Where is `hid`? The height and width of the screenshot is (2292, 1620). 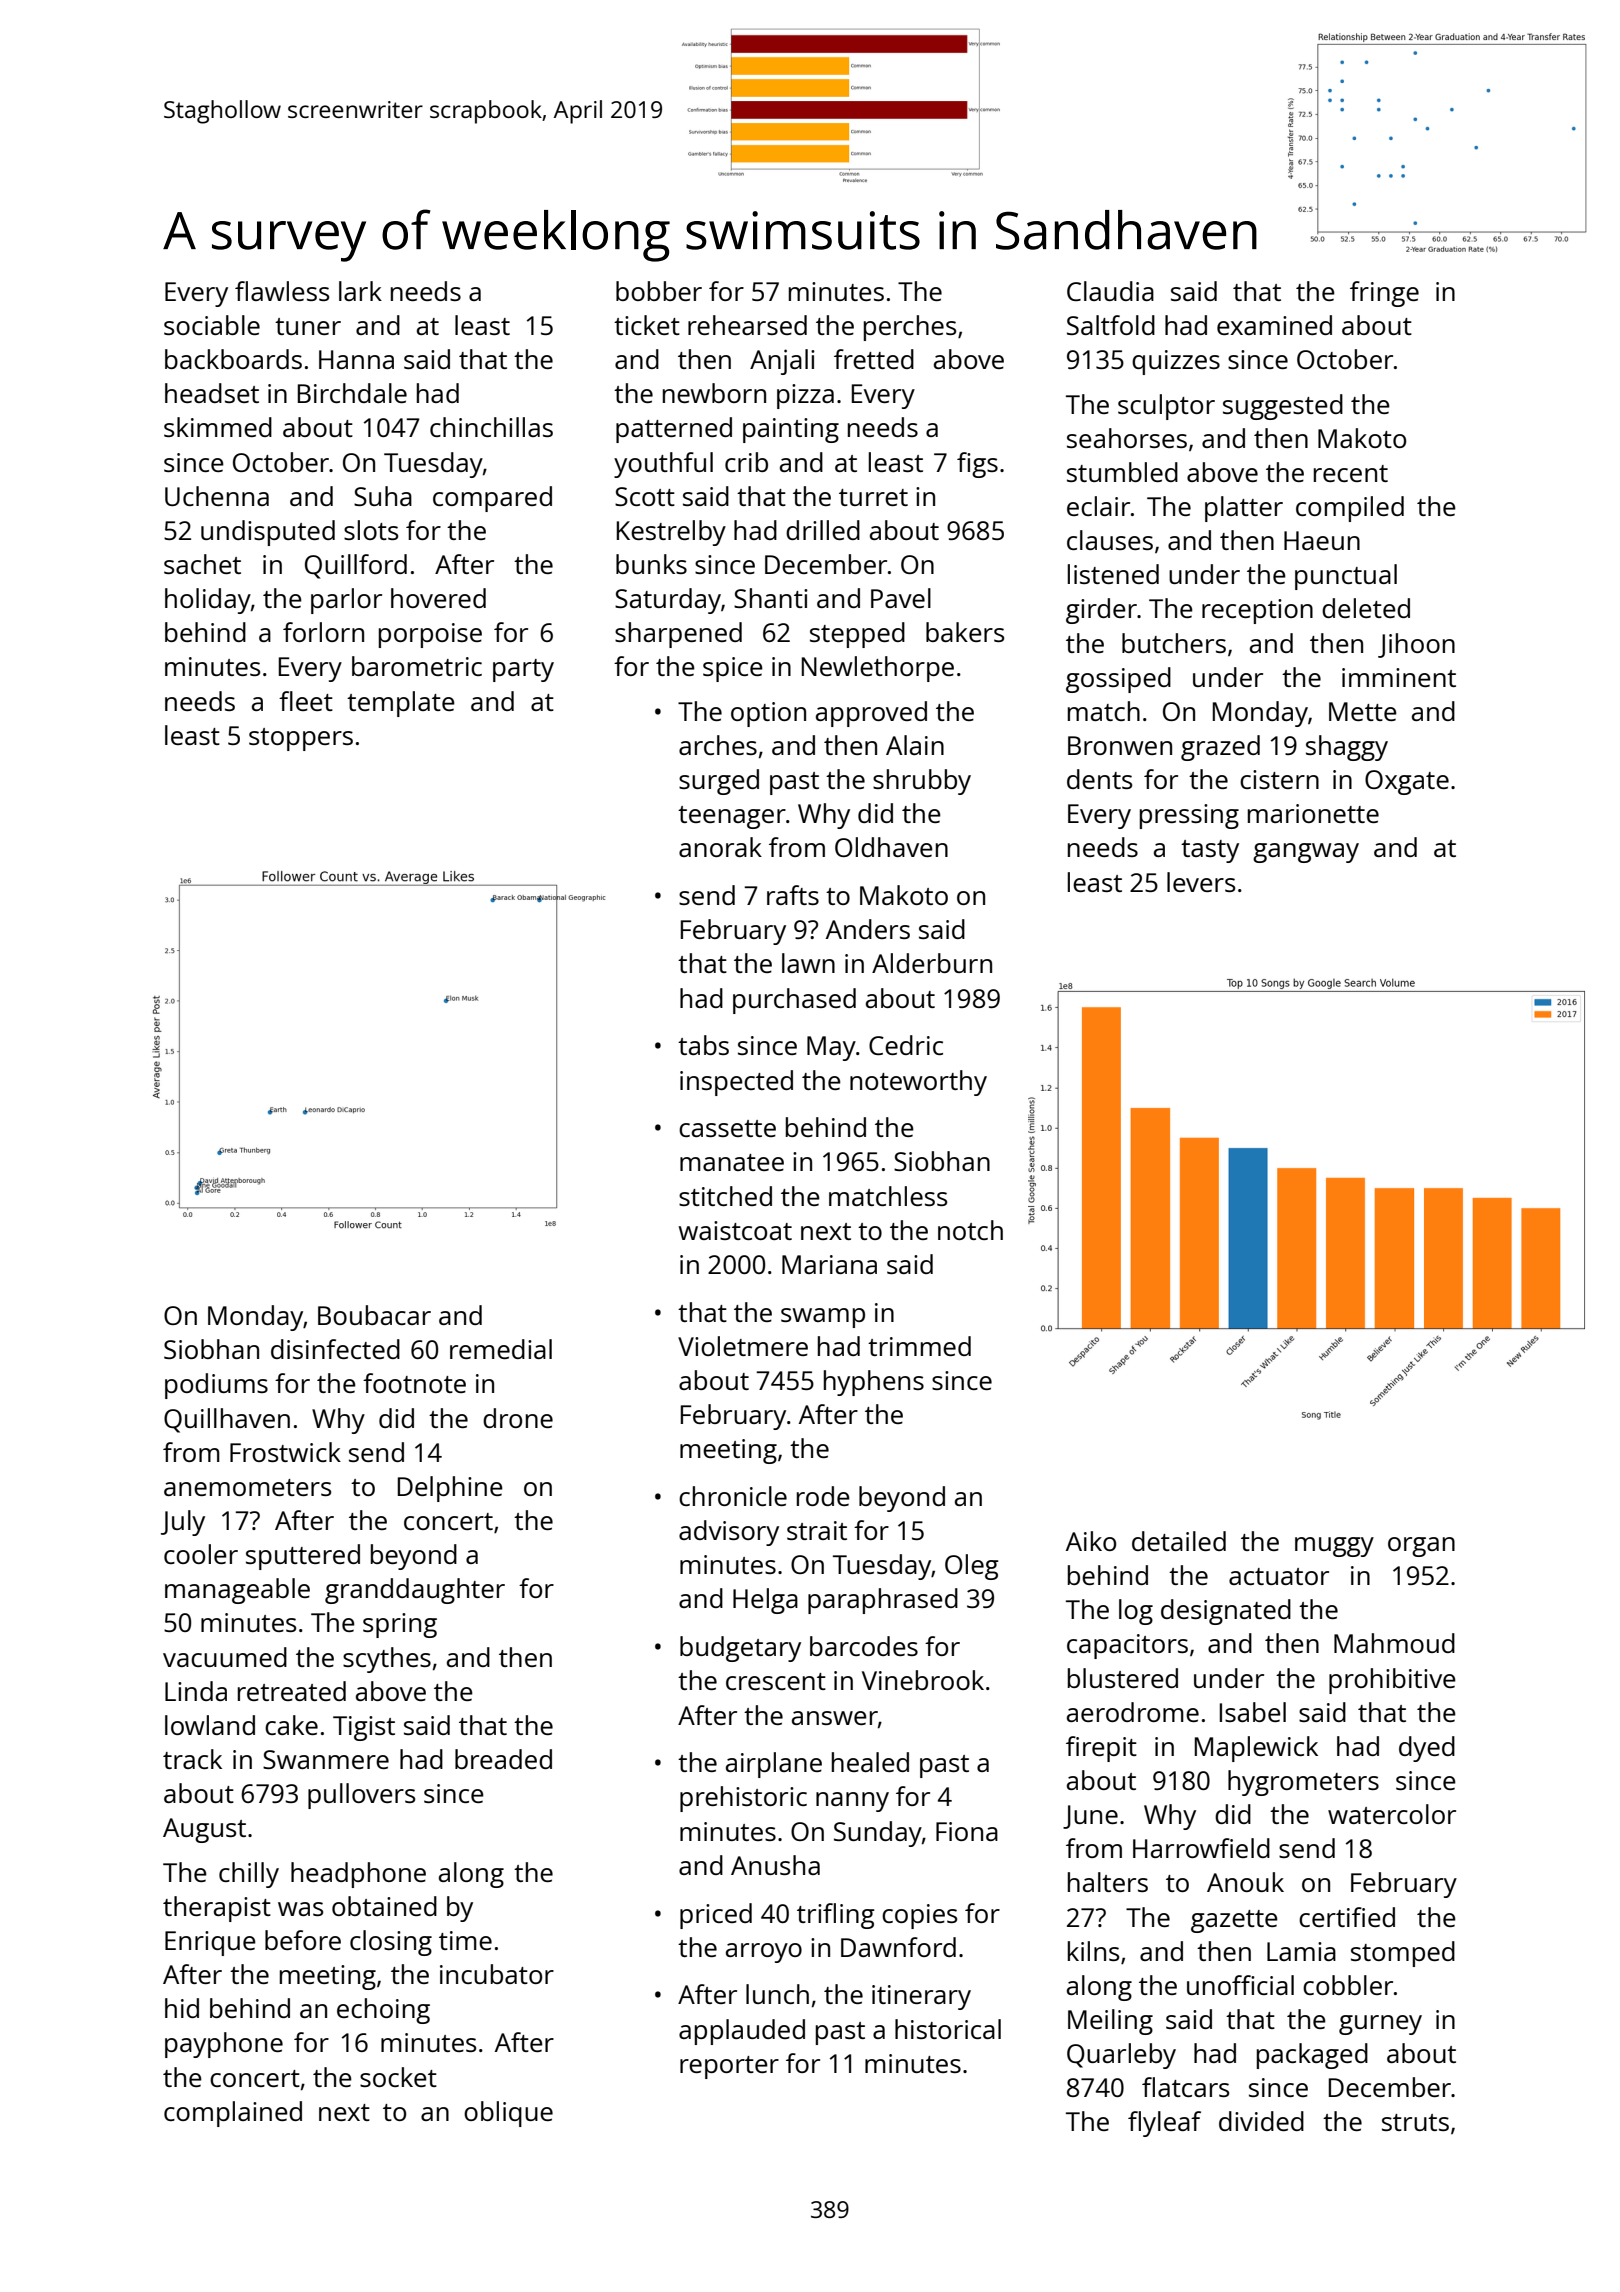
hid is located at coordinates (182, 2008).
